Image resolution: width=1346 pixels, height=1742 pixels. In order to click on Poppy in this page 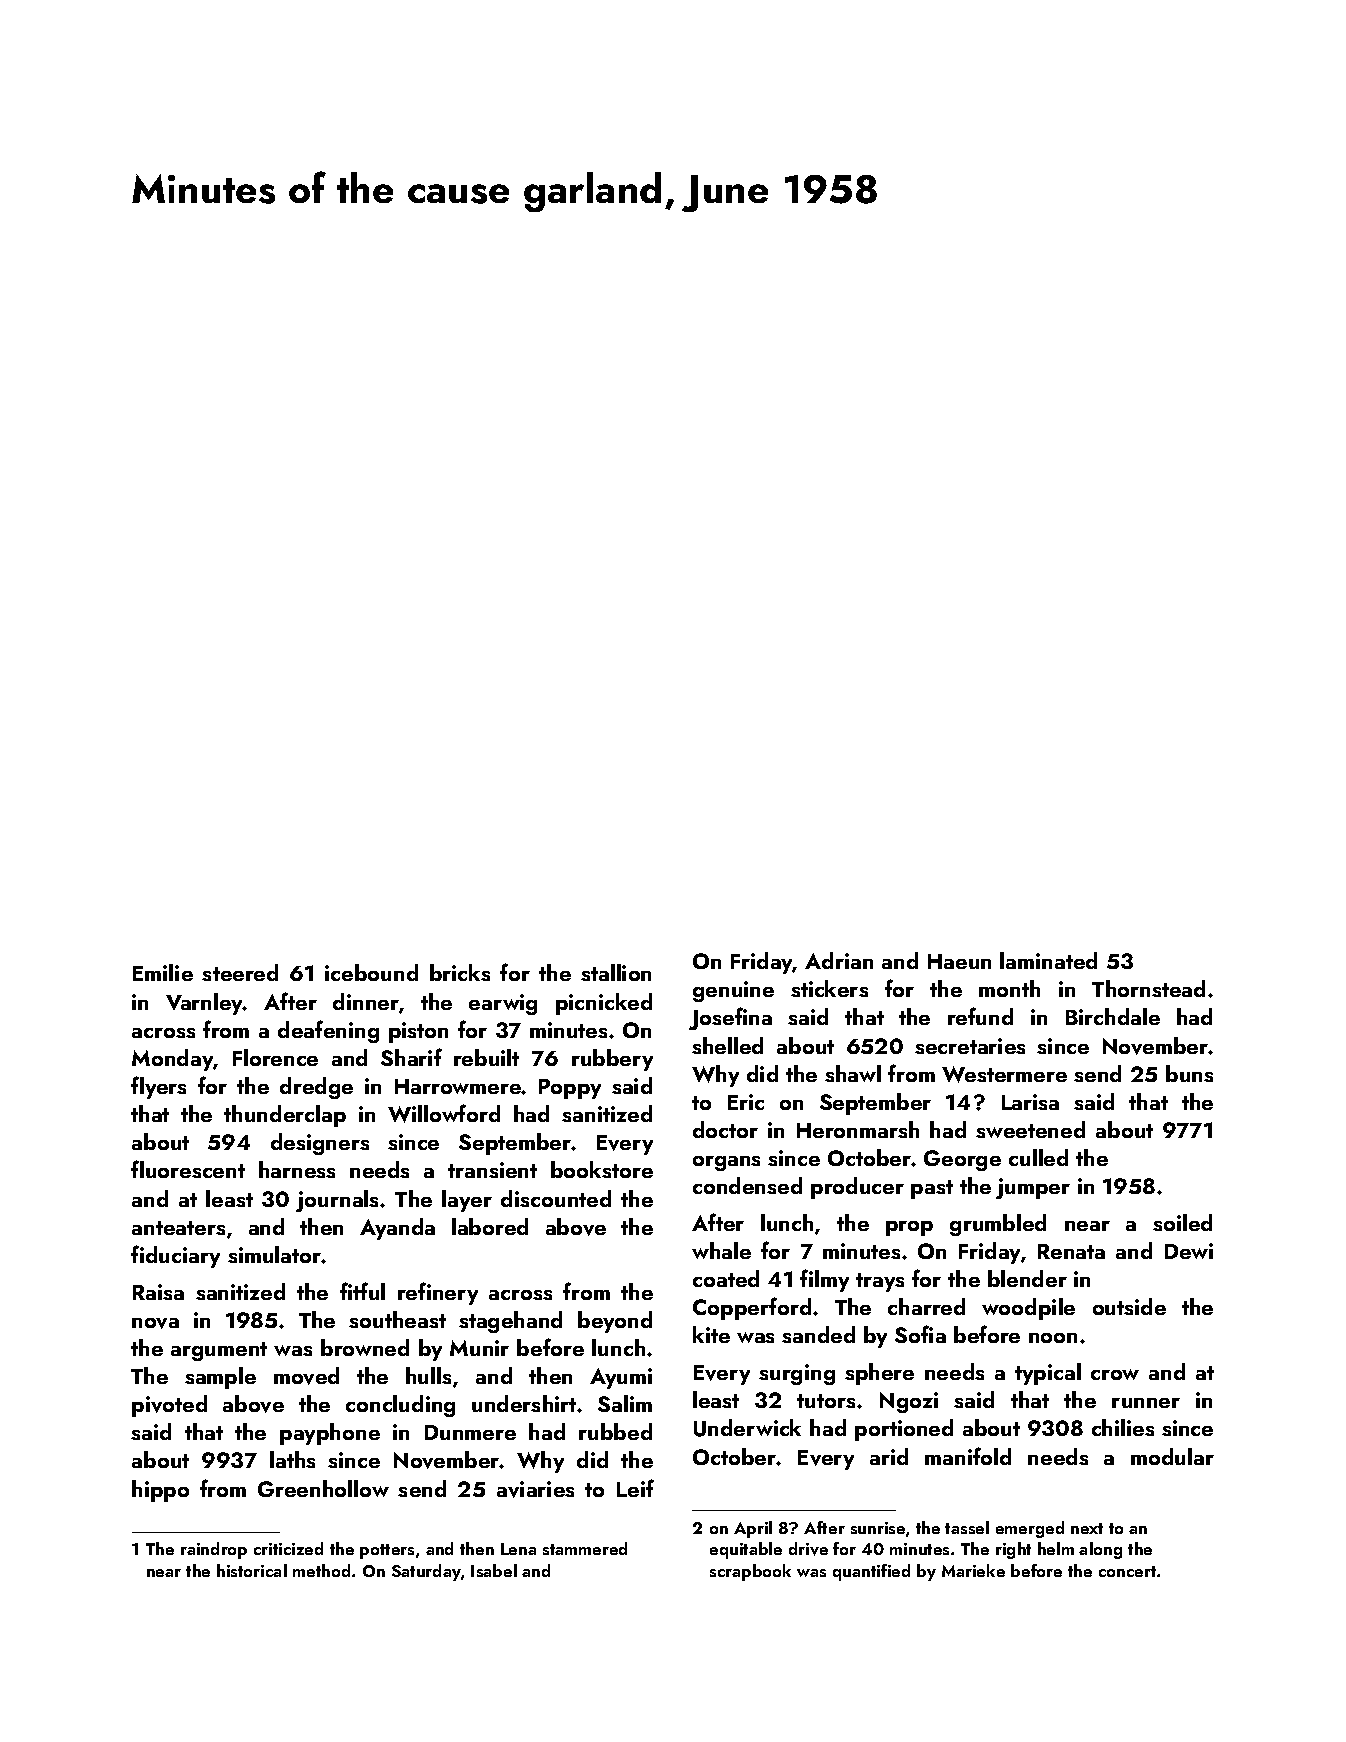, I will do `click(570, 1089)`.
